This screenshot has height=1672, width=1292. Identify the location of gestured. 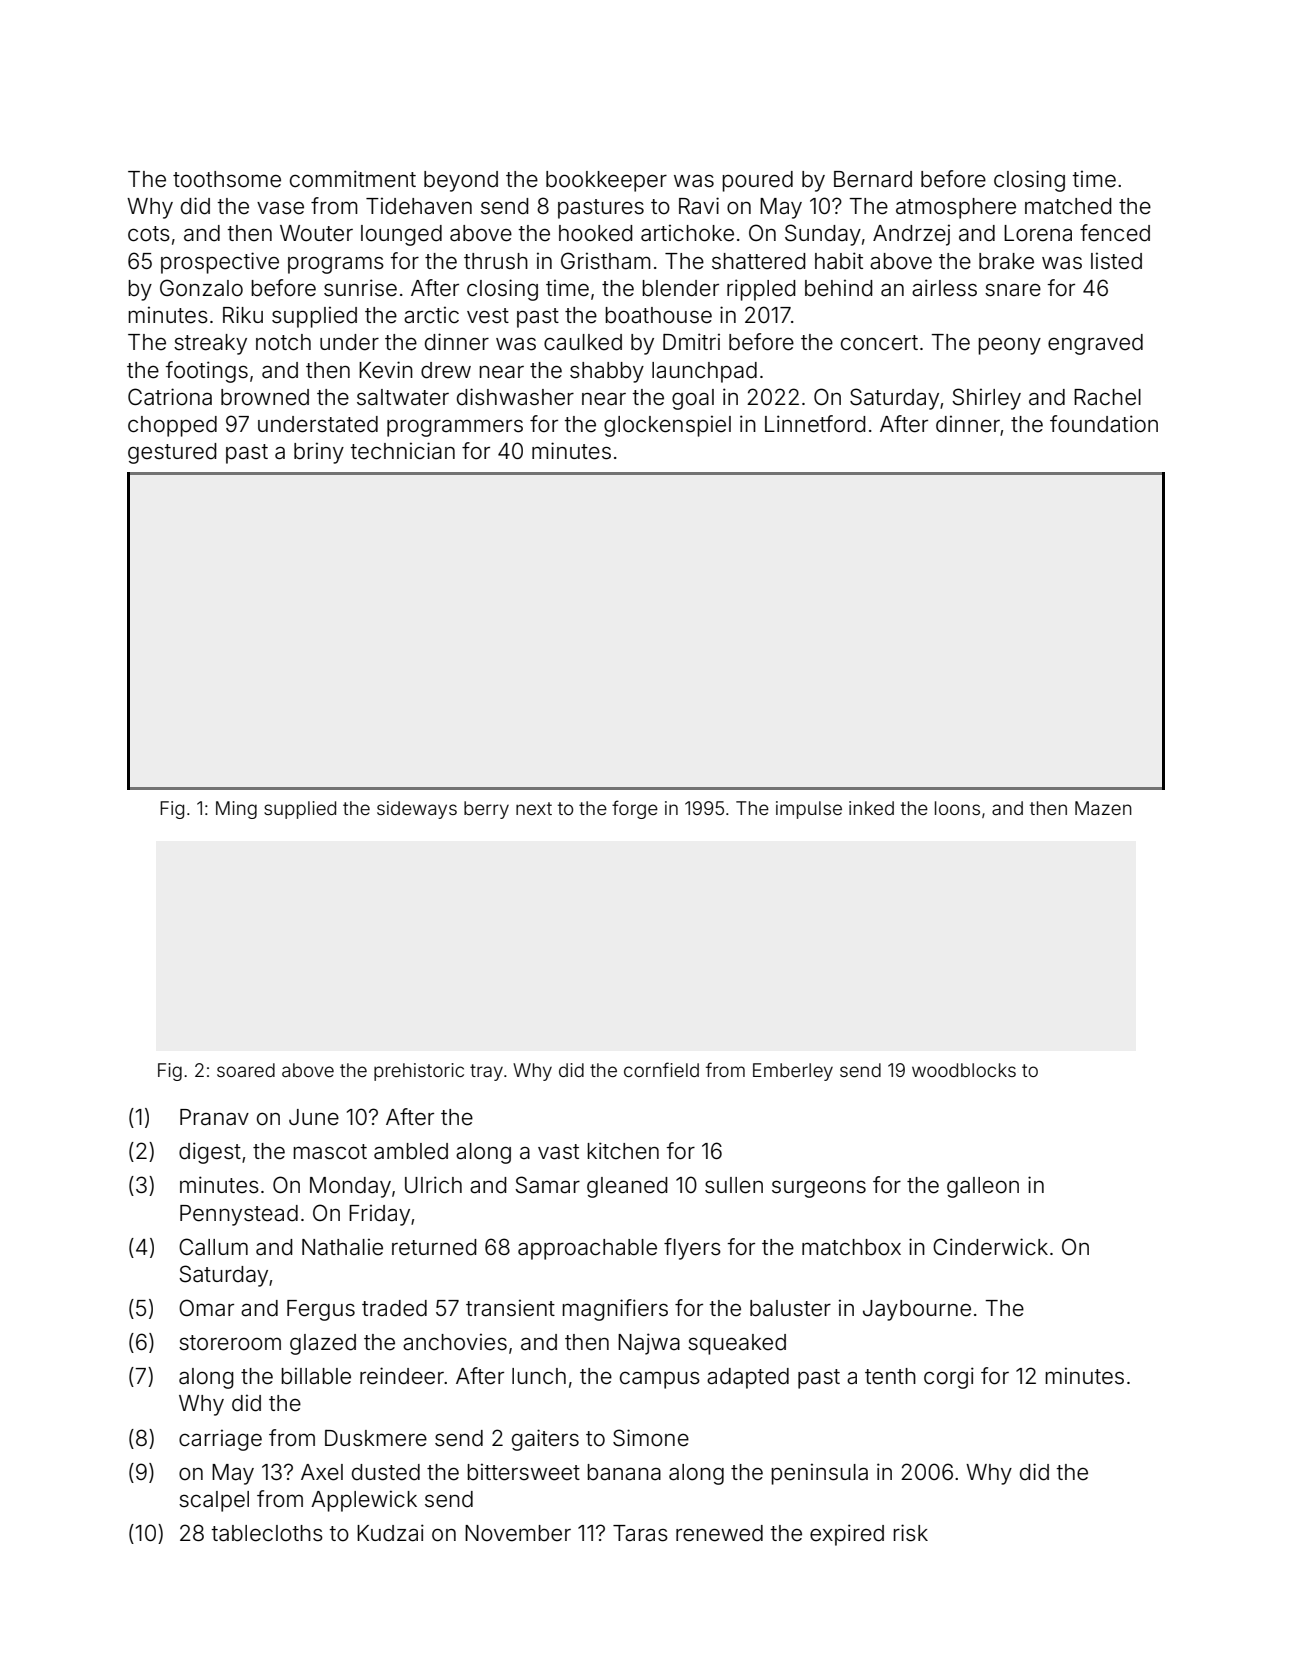
(172, 453).
